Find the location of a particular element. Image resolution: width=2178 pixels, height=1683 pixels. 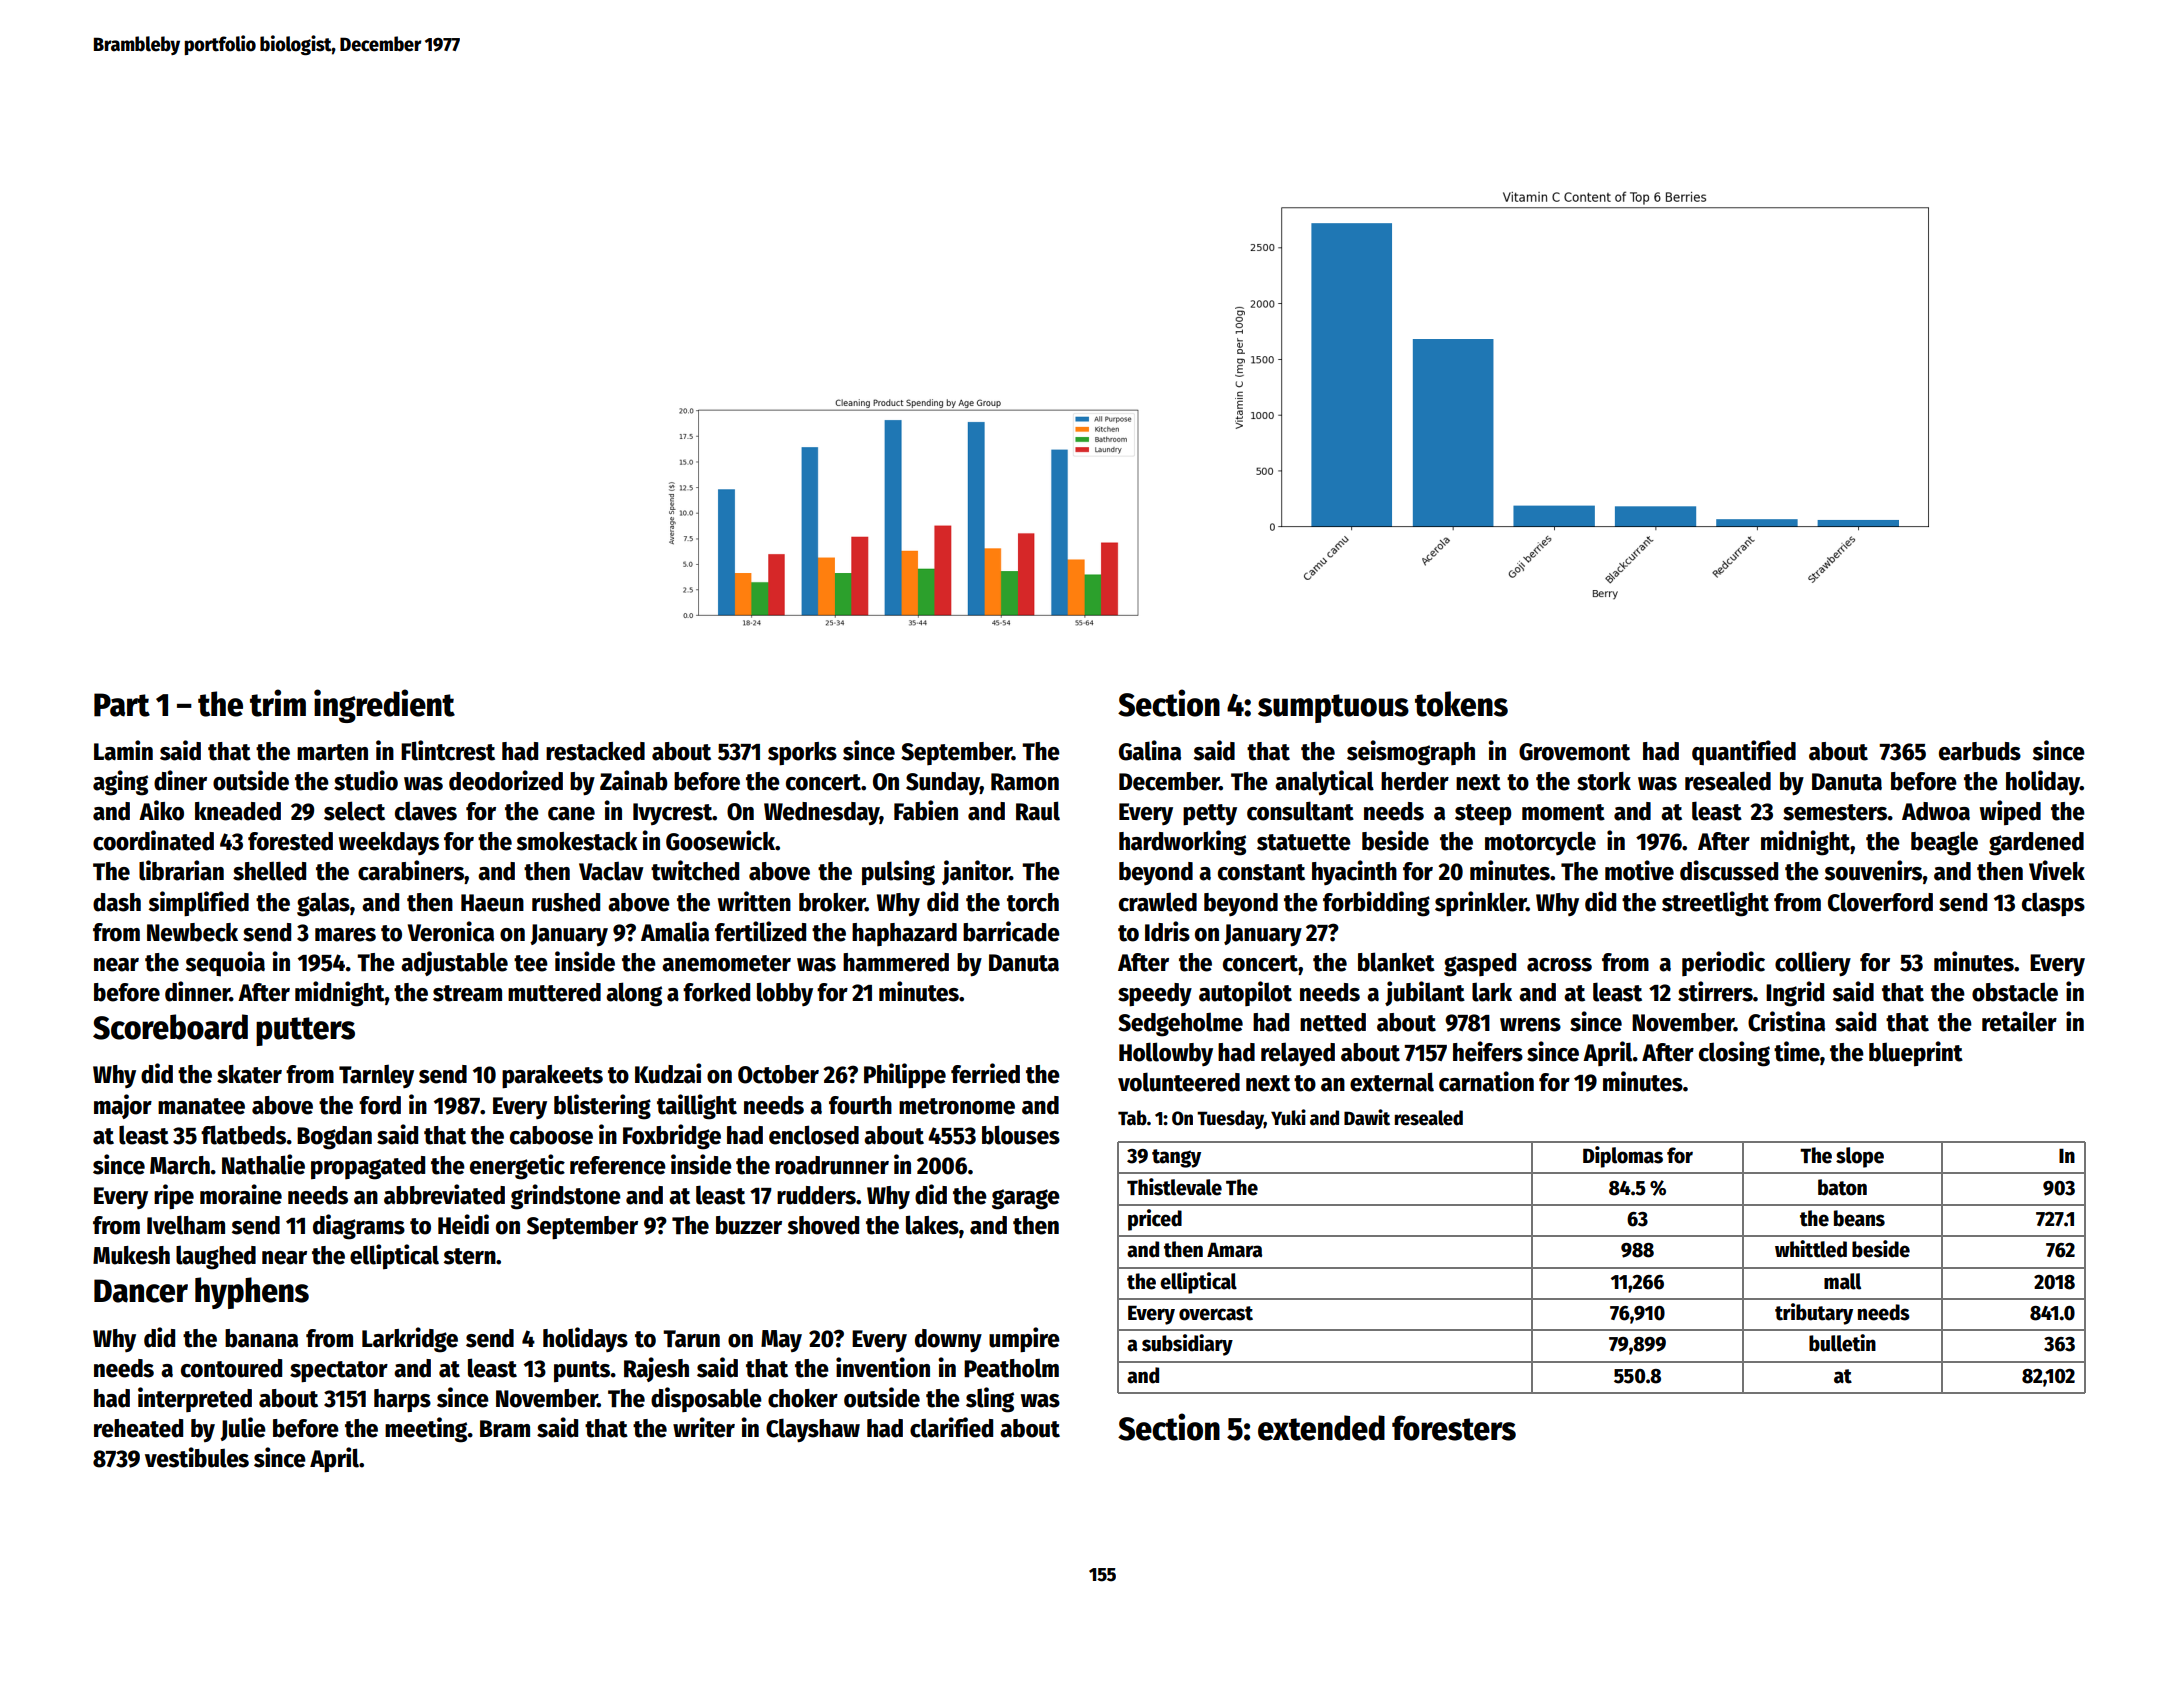

Tarun is located at coordinates (691, 1339).
